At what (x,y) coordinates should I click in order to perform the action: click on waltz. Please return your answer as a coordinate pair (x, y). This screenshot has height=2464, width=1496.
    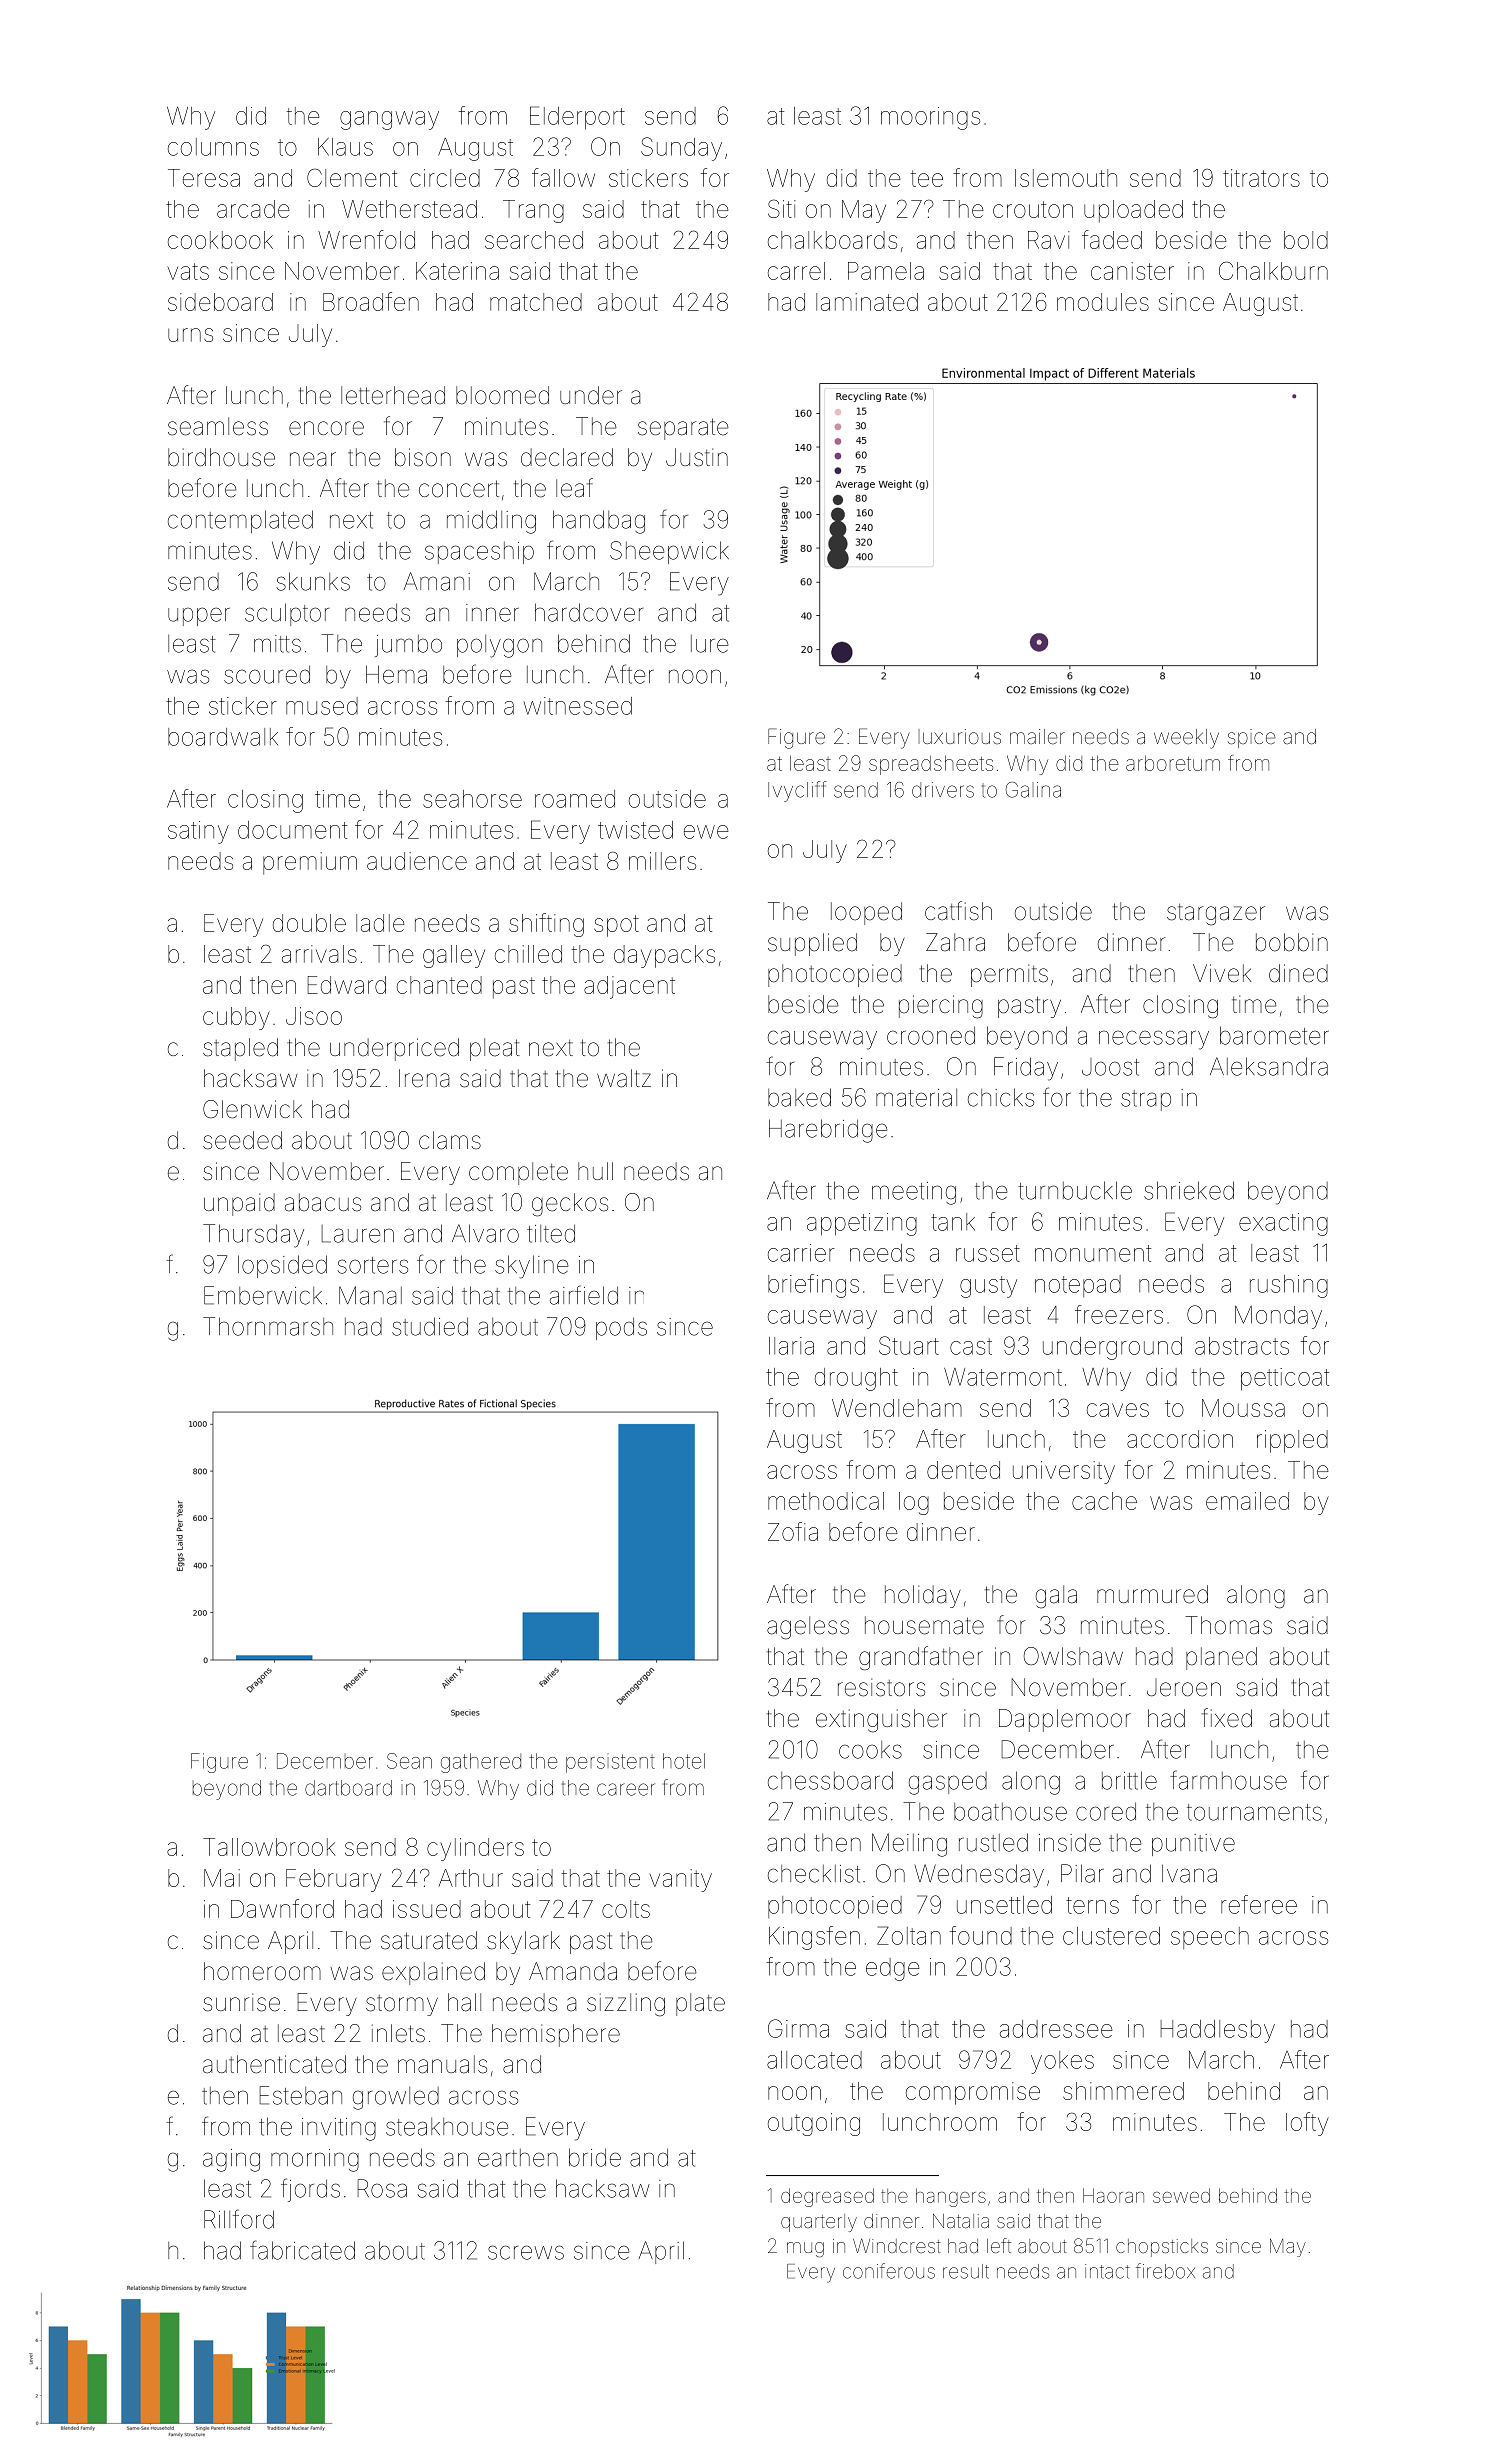
    Looking at the image, I should click on (624, 1078).
